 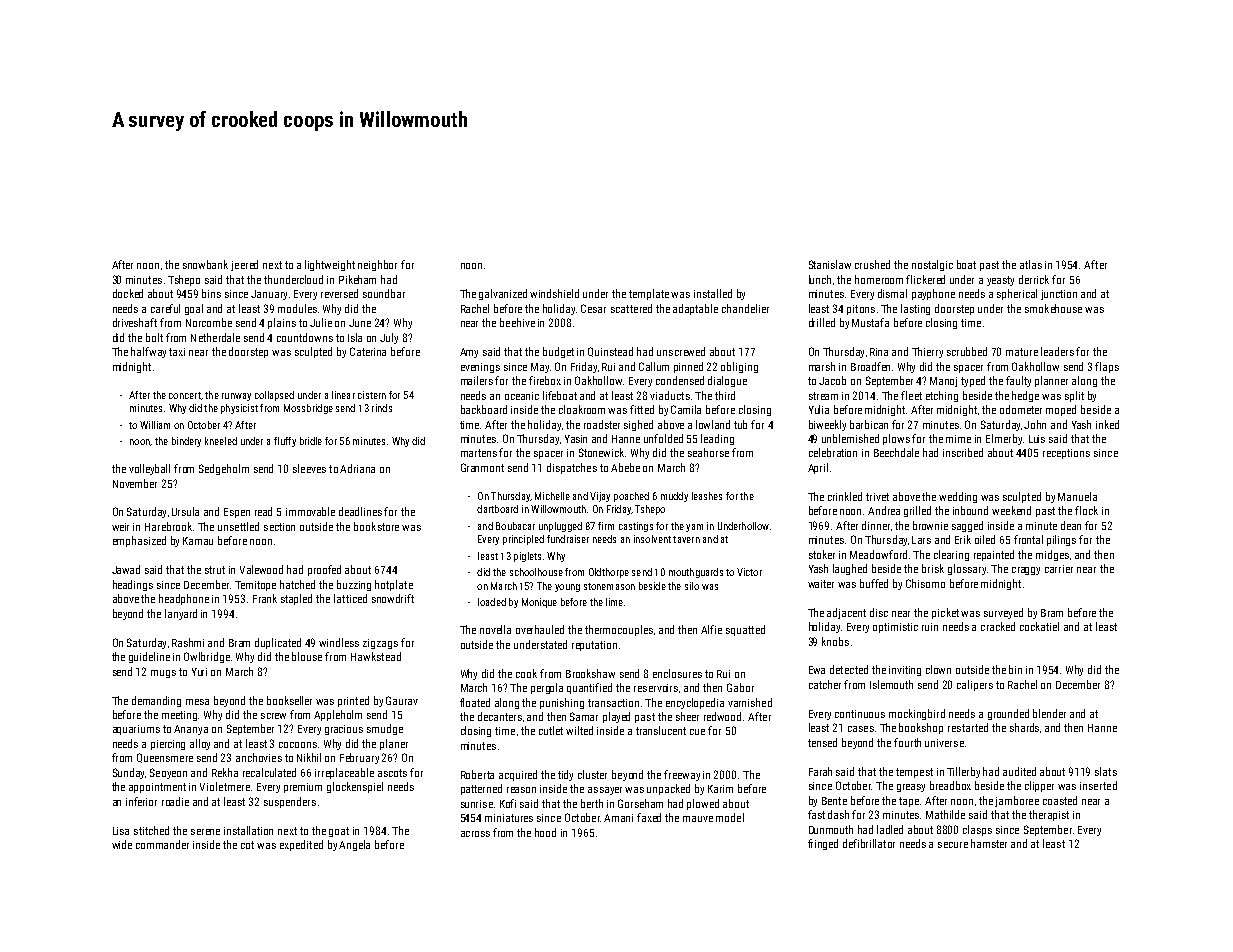 I want to click on sighed, so click(x=638, y=425).
